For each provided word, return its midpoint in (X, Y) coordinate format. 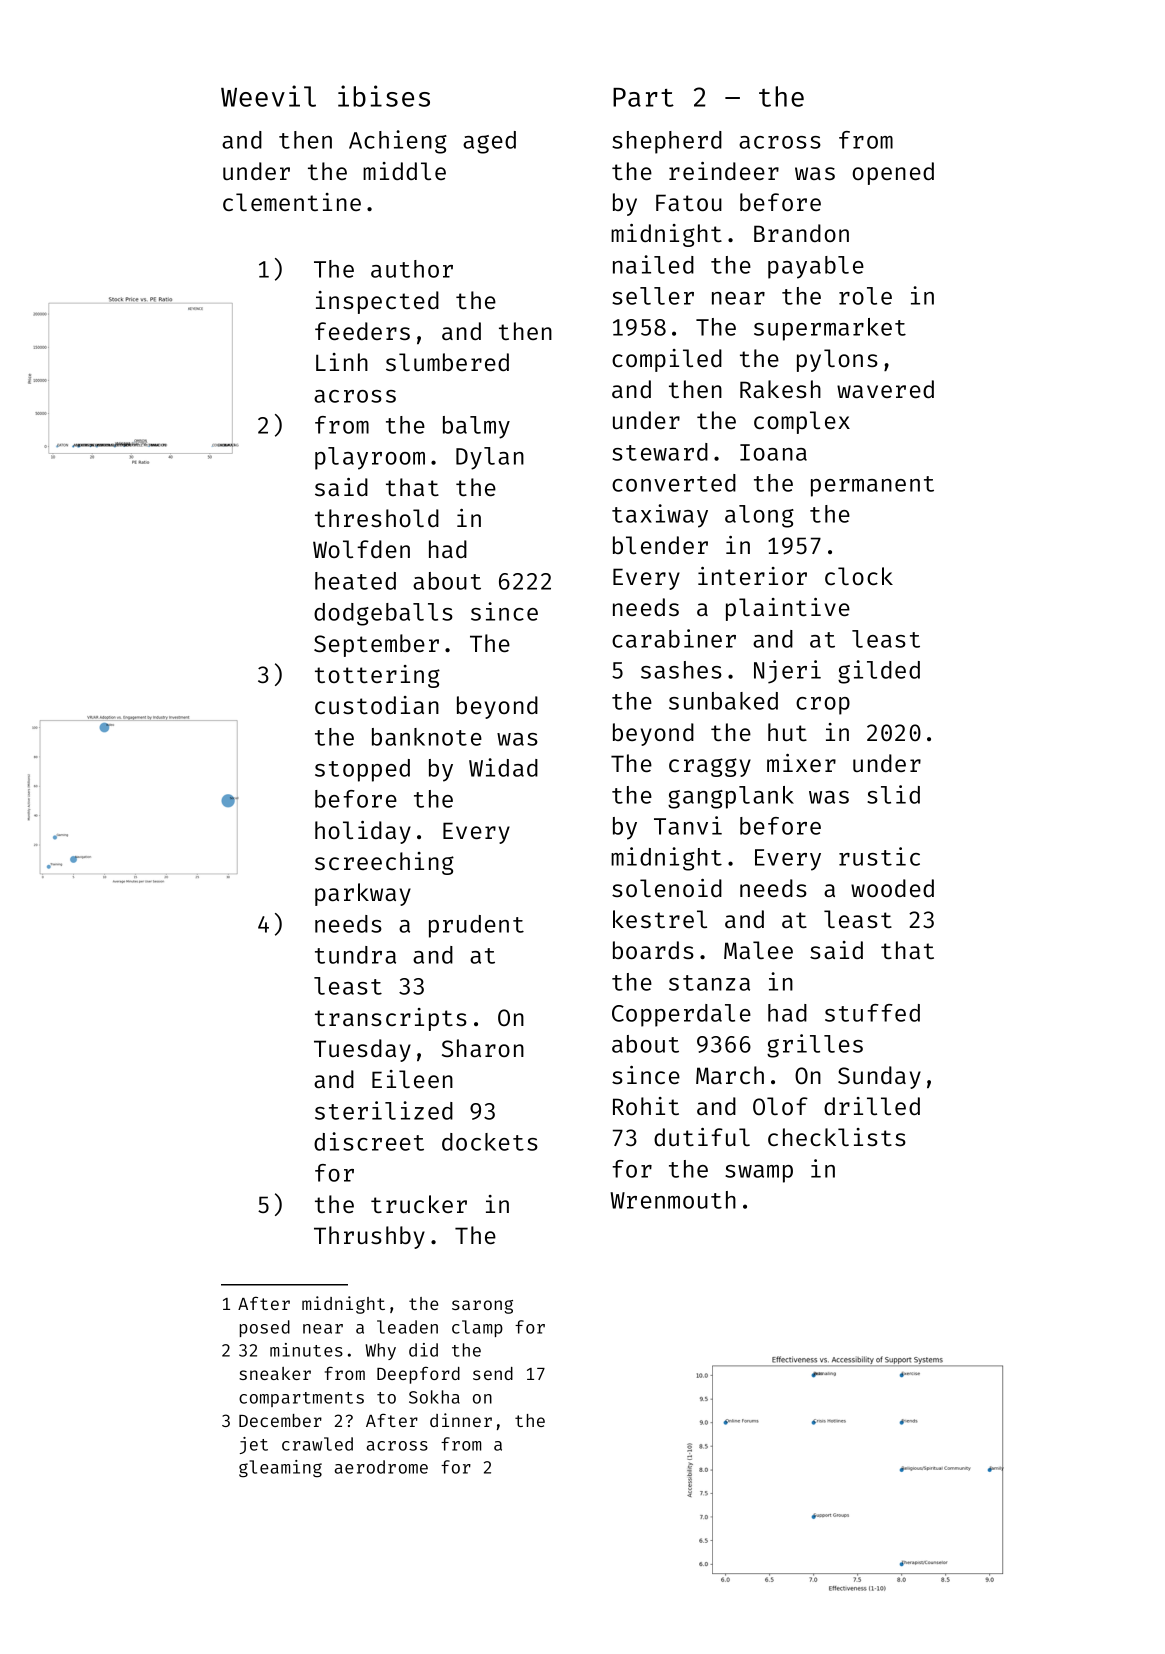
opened (893, 173)
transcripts (391, 1019)
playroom (370, 458)
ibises (384, 96)
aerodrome (381, 1467)
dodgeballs (383, 614)
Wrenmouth (673, 1200)
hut (787, 732)
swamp (759, 1174)
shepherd (667, 142)
